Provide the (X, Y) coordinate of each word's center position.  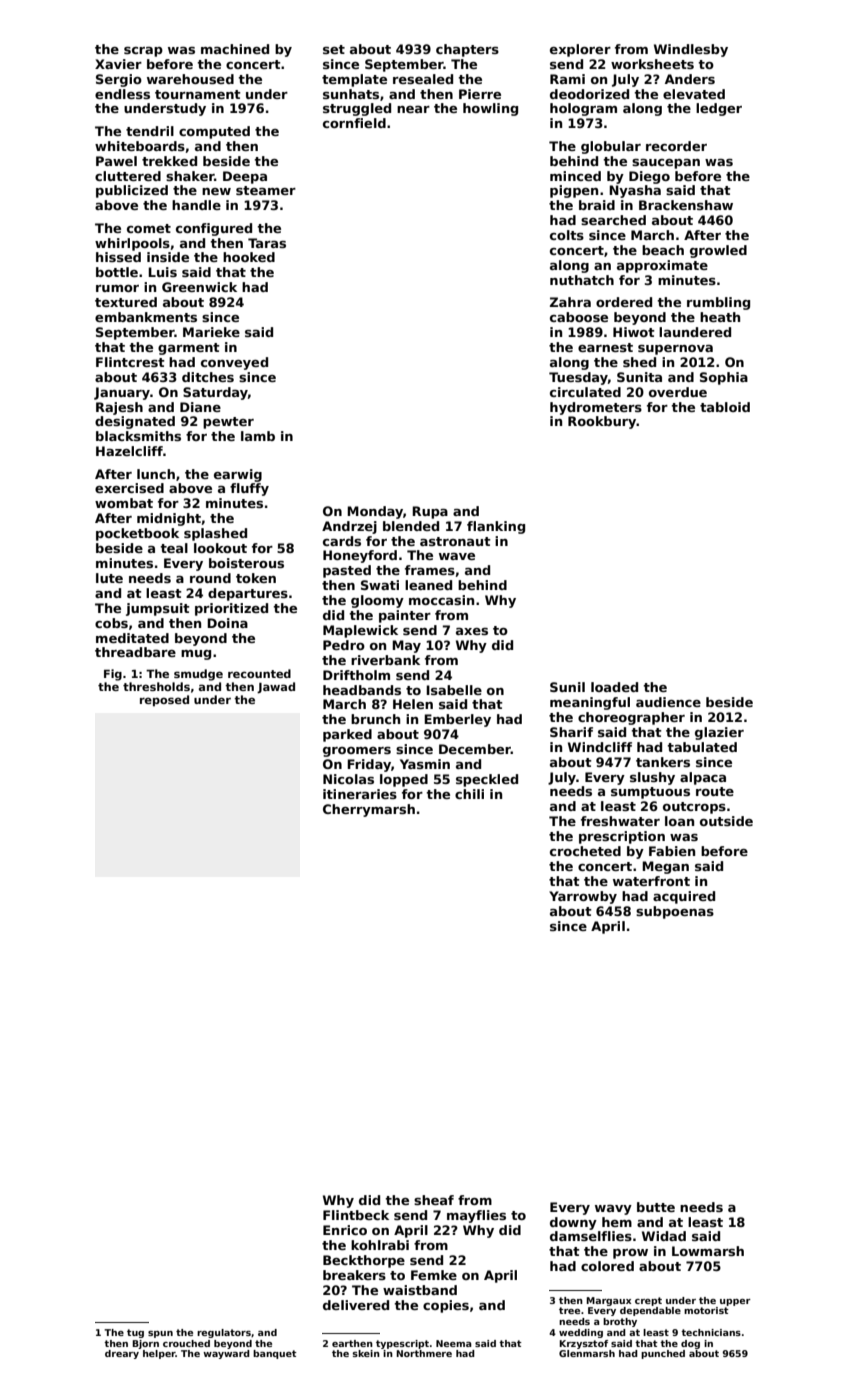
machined (235, 49)
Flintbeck (356, 1215)
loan (679, 821)
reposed (164, 701)
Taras (267, 243)
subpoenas (675, 912)
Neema (454, 1343)
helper (159, 1354)
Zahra (570, 302)
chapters (467, 50)
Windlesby (691, 50)
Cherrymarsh (369, 810)
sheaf (434, 1200)
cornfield (354, 123)
